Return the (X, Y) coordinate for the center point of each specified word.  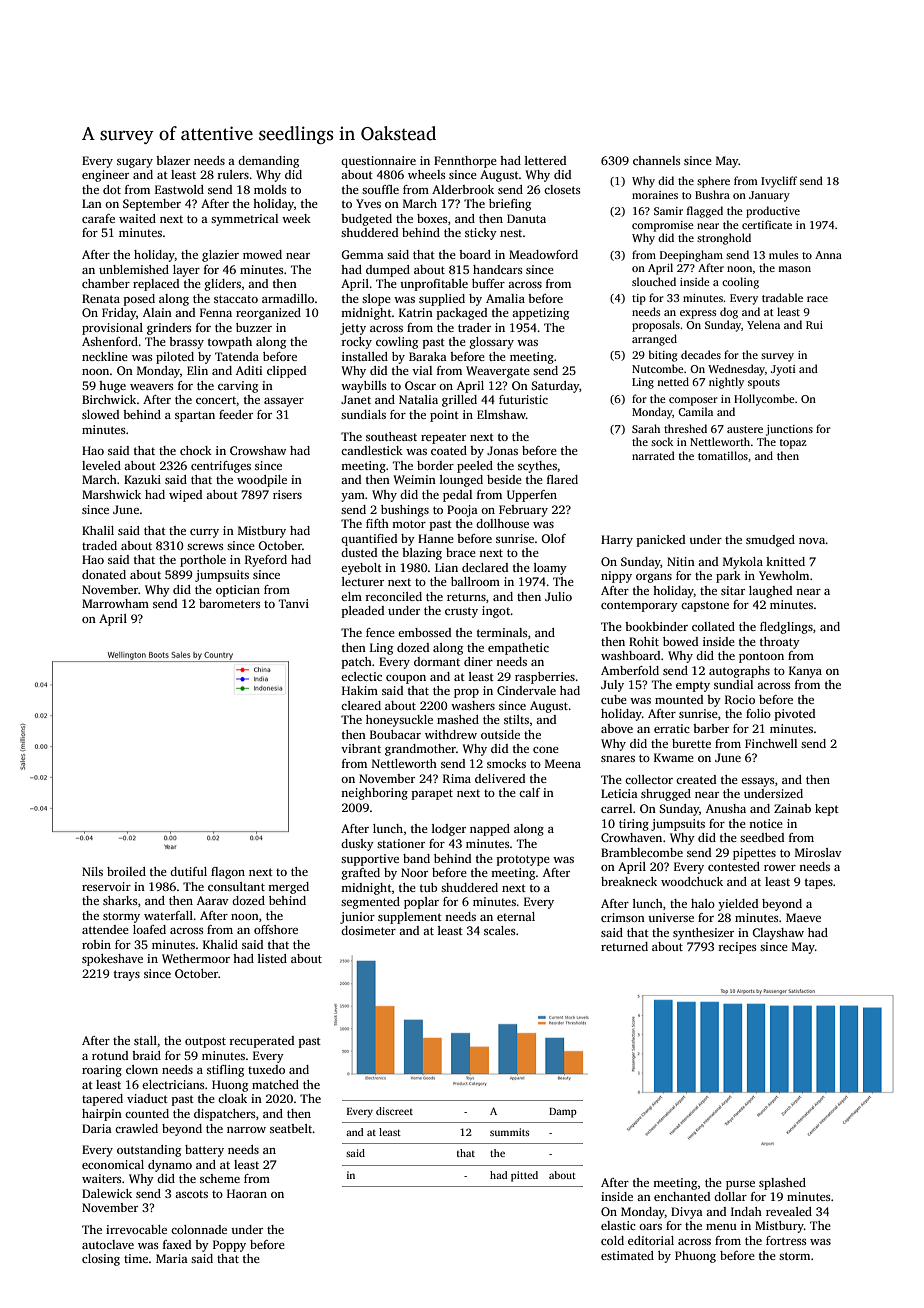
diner (478, 661)
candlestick (372, 450)
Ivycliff (779, 182)
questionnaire (378, 162)
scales (499, 930)
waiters (101, 1178)
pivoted (795, 715)
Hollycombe (764, 400)
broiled (126, 871)
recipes (737, 948)
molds (270, 189)
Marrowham (115, 603)
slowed (100, 414)
